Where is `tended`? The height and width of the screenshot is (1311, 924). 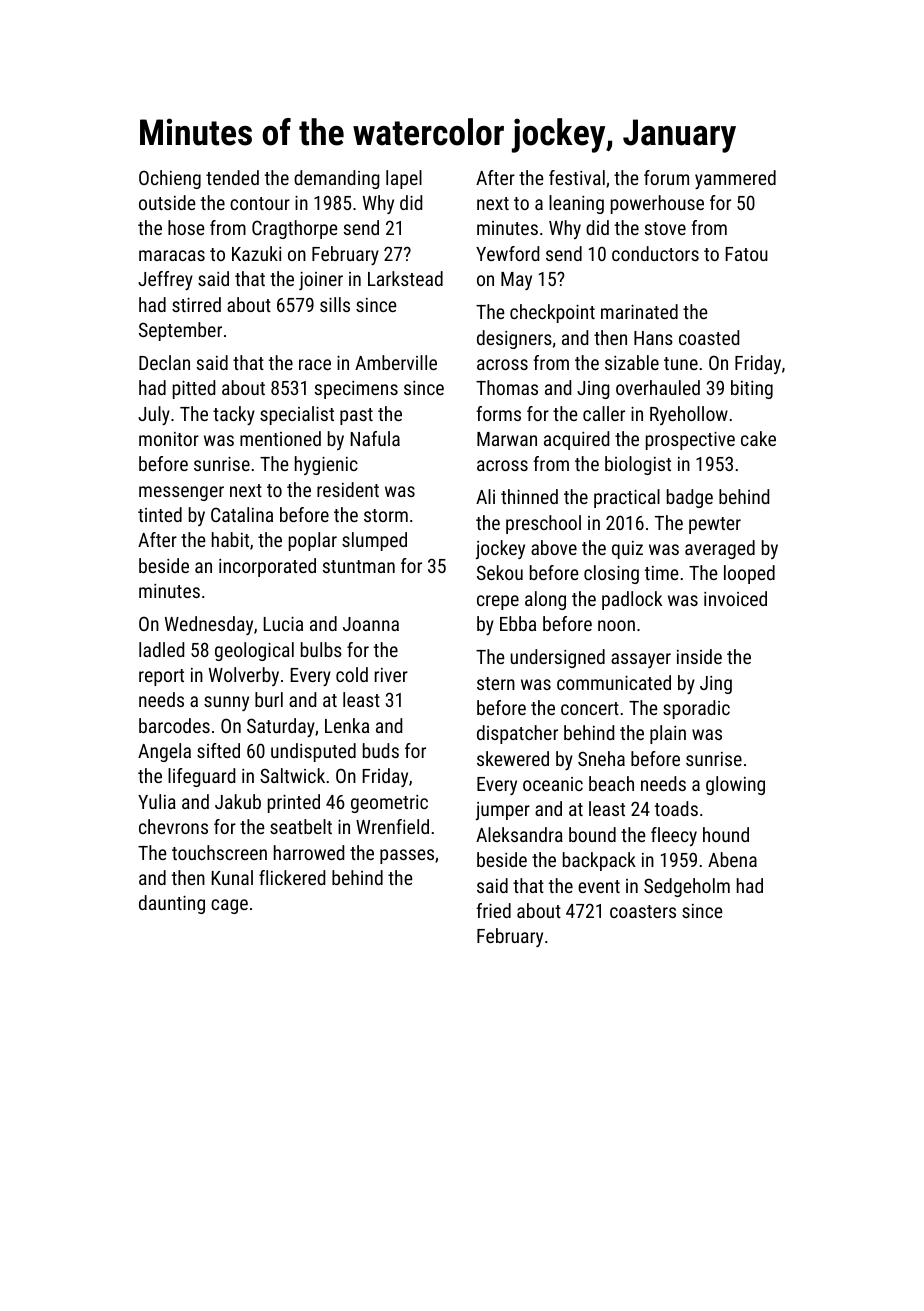
tended is located at coordinates (232, 177).
